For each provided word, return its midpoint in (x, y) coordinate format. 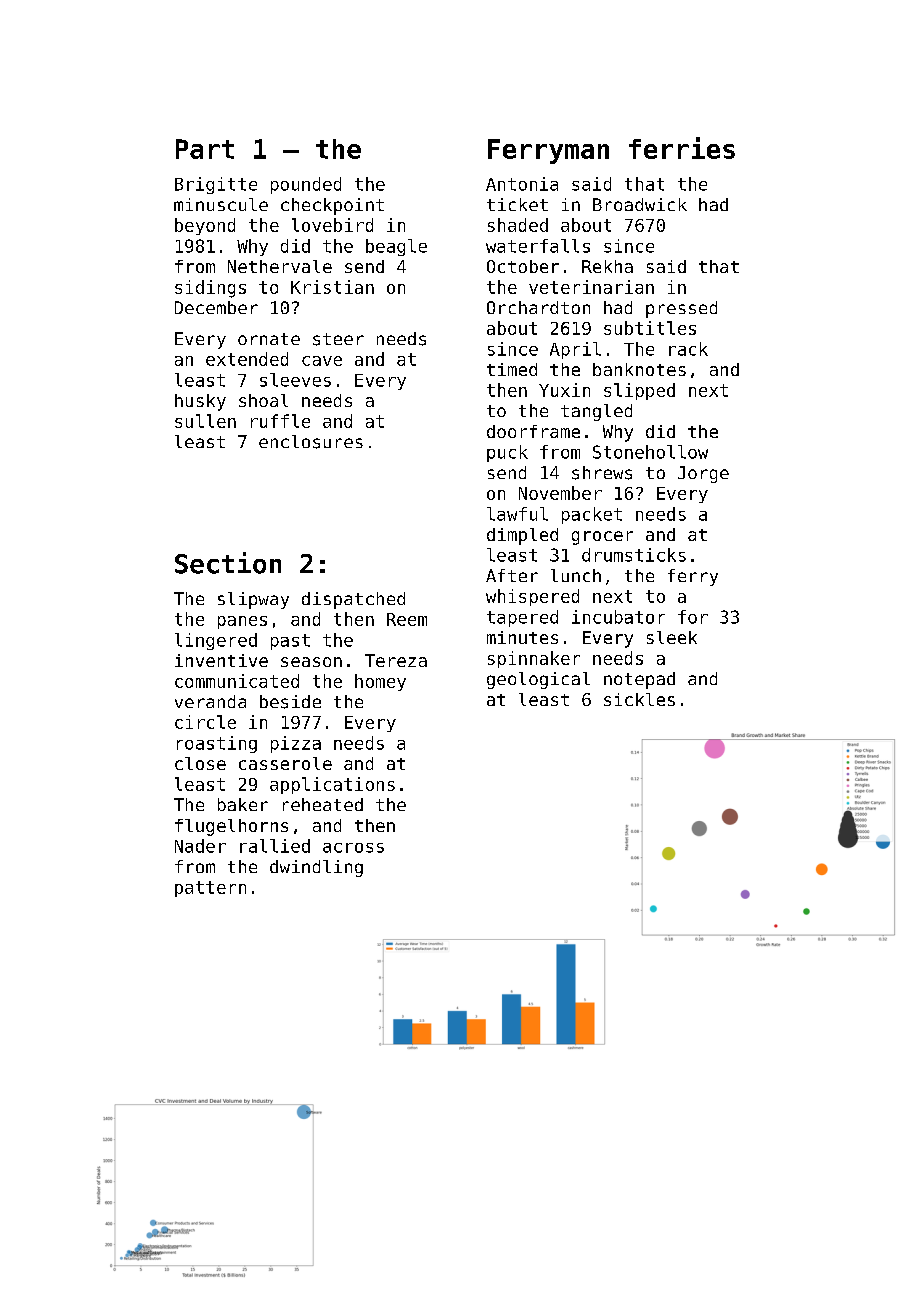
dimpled (522, 536)
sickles (639, 699)
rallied (275, 846)
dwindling (316, 868)
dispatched (353, 600)
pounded (306, 185)
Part (205, 149)
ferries (682, 148)
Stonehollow (650, 452)
